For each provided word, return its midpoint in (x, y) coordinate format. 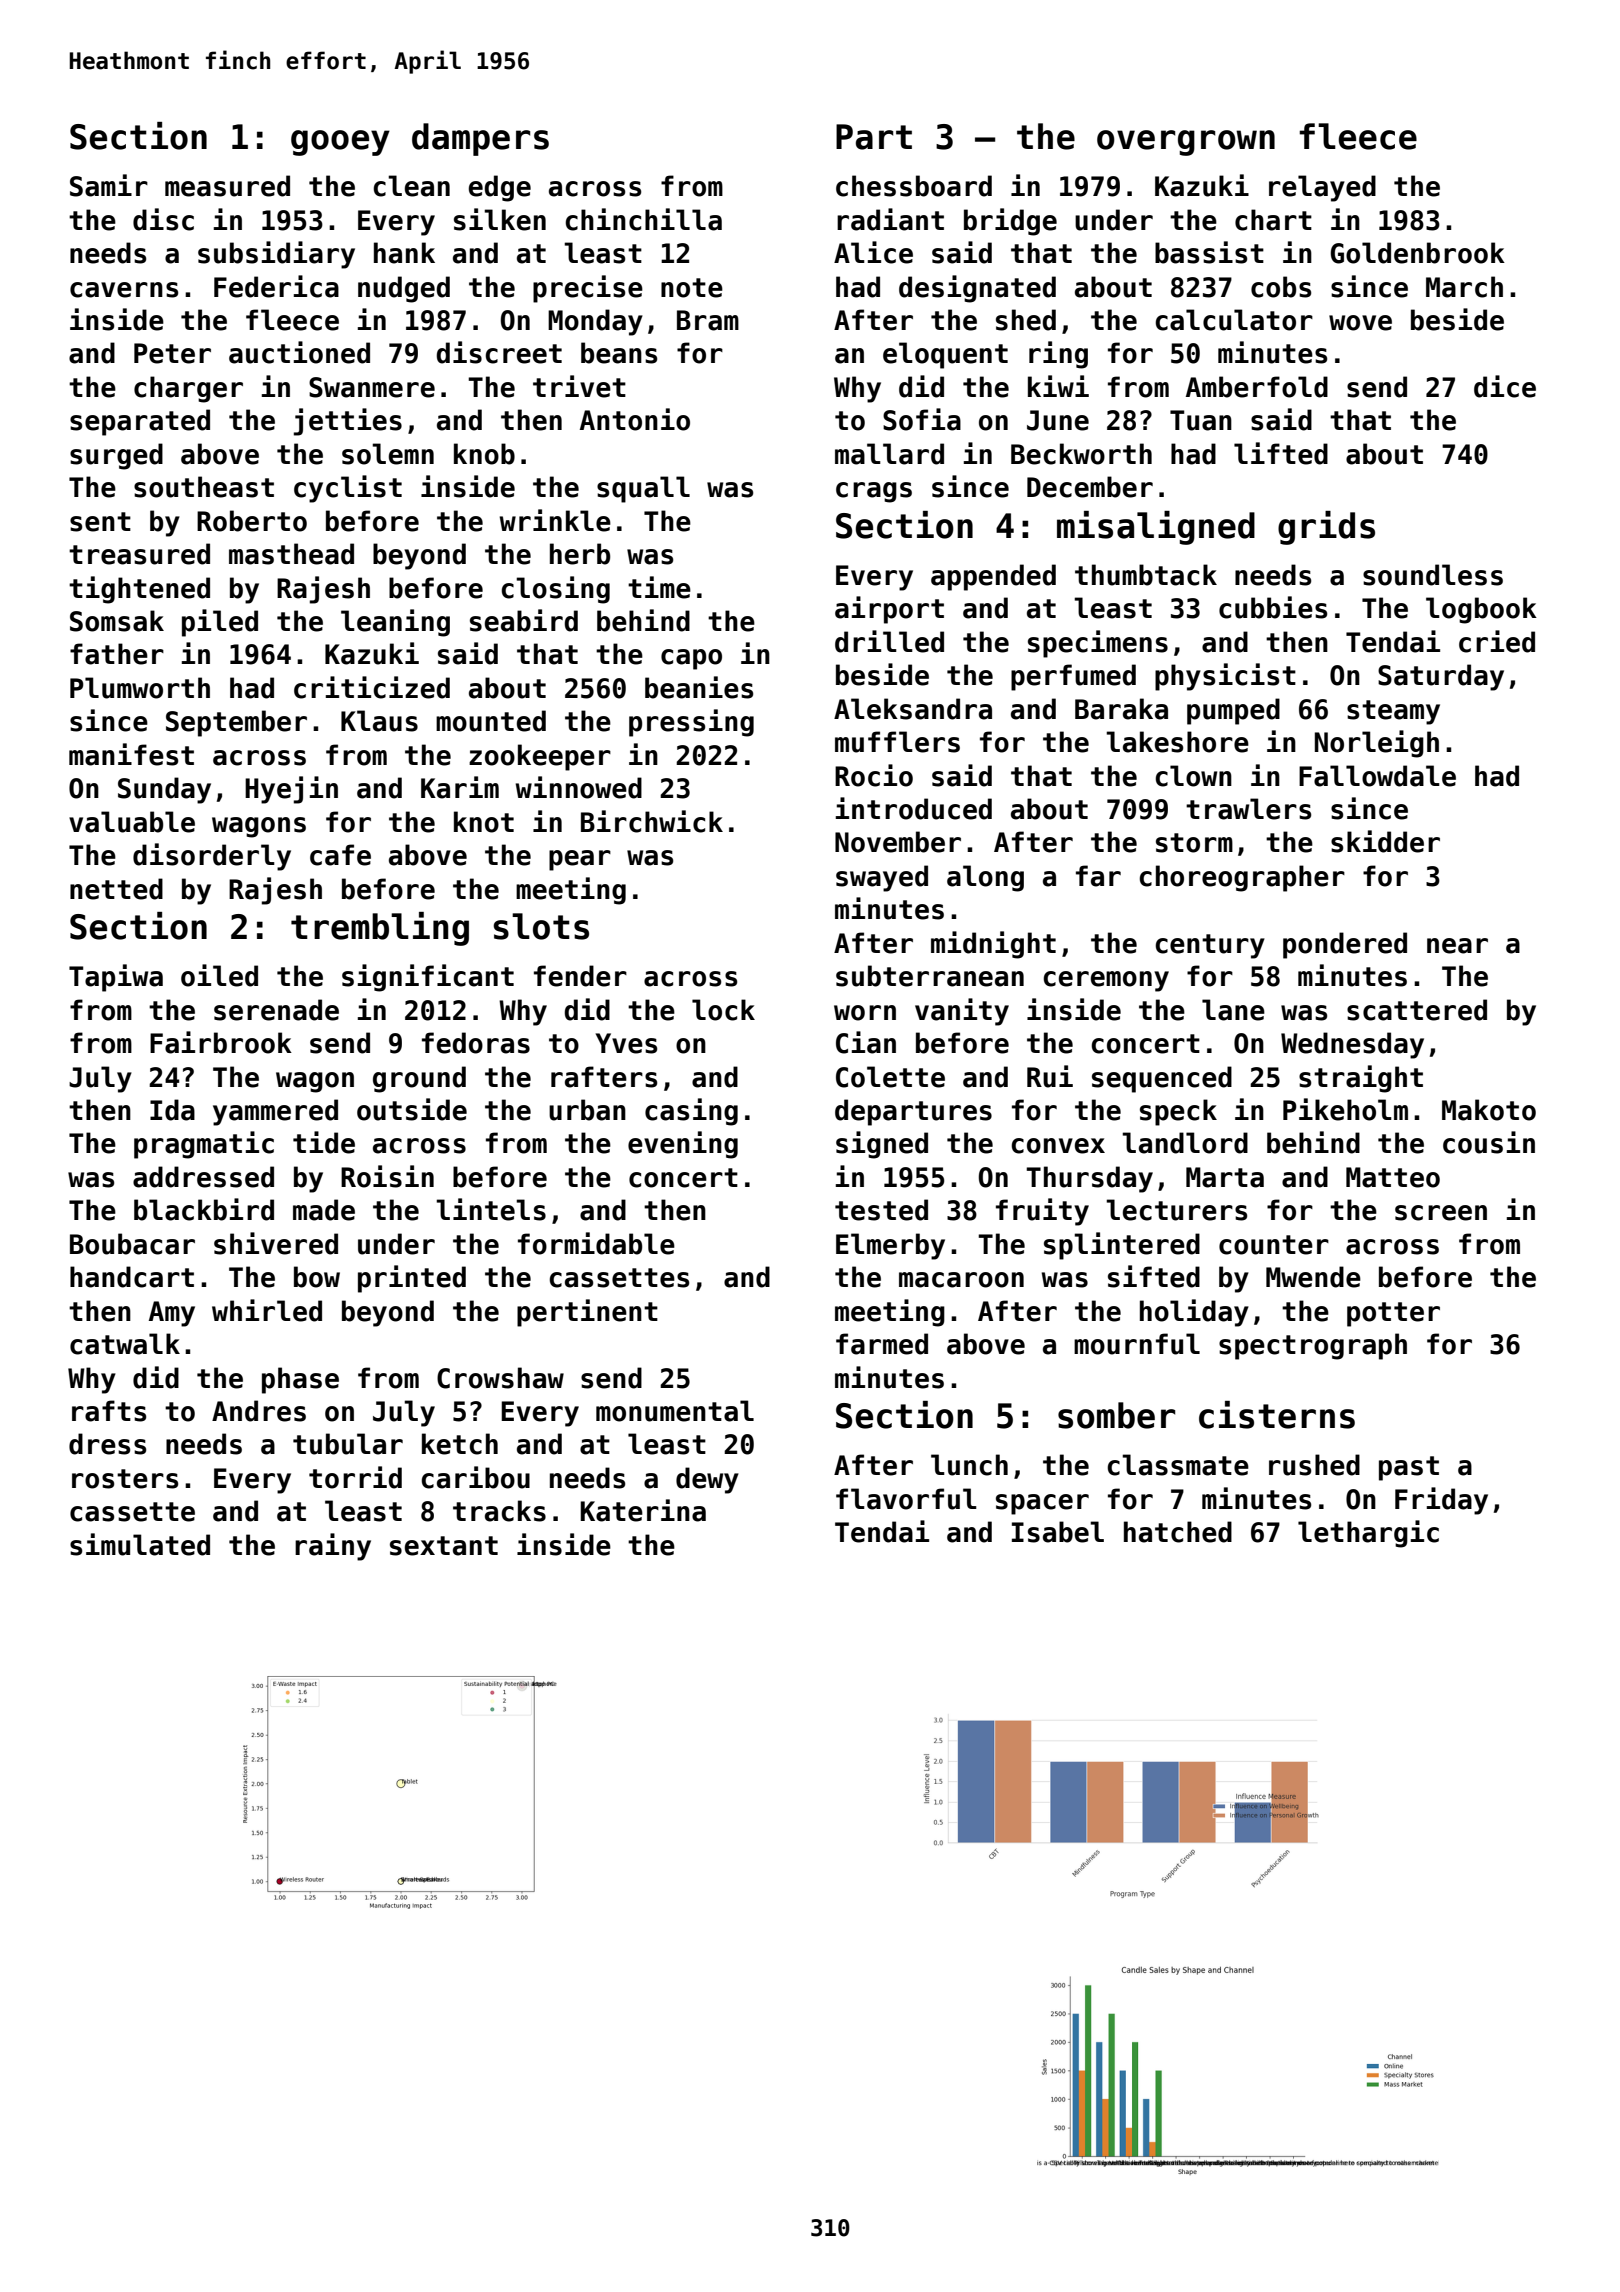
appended (993, 577)
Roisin (387, 1176)
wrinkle (555, 520)
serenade (276, 1010)
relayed (1322, 188)
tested (881, 1210)
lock (723, 1010)
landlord (1185, 1143)
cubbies (1273, 607)
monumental (675, 1411)
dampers (480, 139)
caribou (475, 1477)
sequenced (1162, 1079)
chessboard (914, 186)
